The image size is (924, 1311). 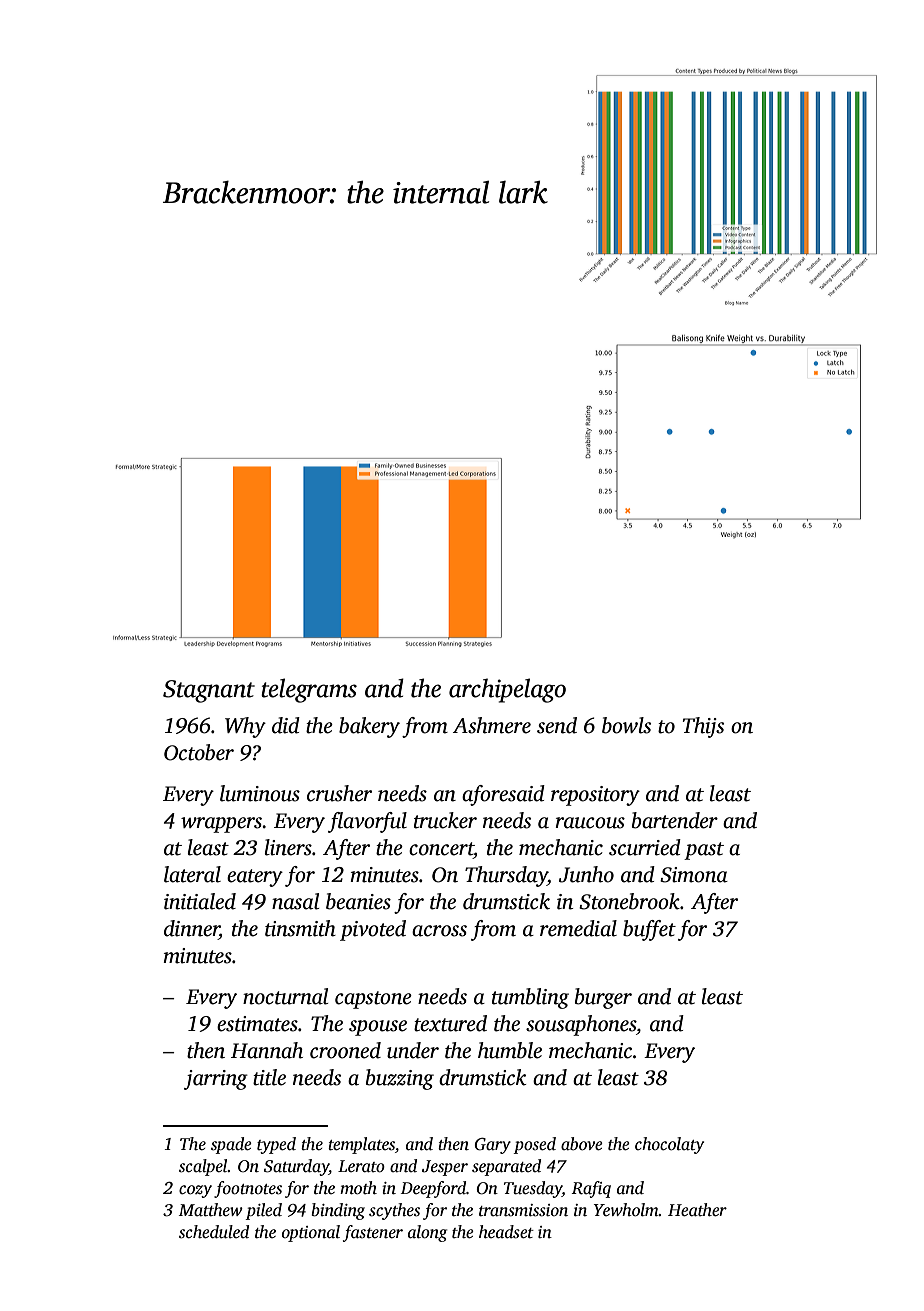 I want to click on footnotes, so click(x=248, y=1189).
